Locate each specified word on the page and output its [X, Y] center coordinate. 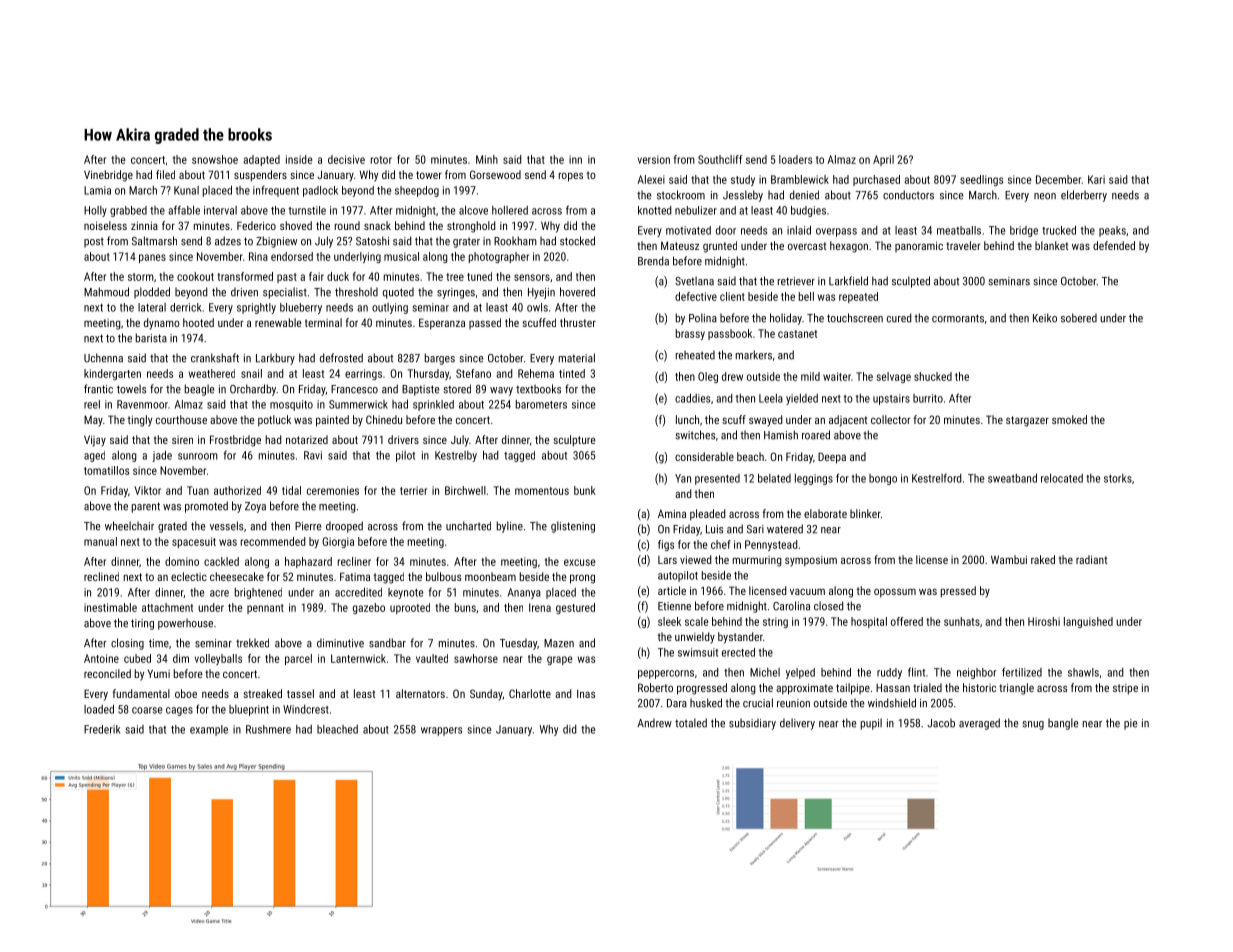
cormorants [958, 318]
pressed [958, 592]
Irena [540, 607]
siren [182, 440]
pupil [871, 724]
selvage [893, 377]
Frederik [102, 729]
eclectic [189, 576]
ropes [571, 177]
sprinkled [433, 405]
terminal [323, 322]
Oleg [708, 377]
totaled [691, 723]
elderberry [1084, 196]
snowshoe [215, 159]
